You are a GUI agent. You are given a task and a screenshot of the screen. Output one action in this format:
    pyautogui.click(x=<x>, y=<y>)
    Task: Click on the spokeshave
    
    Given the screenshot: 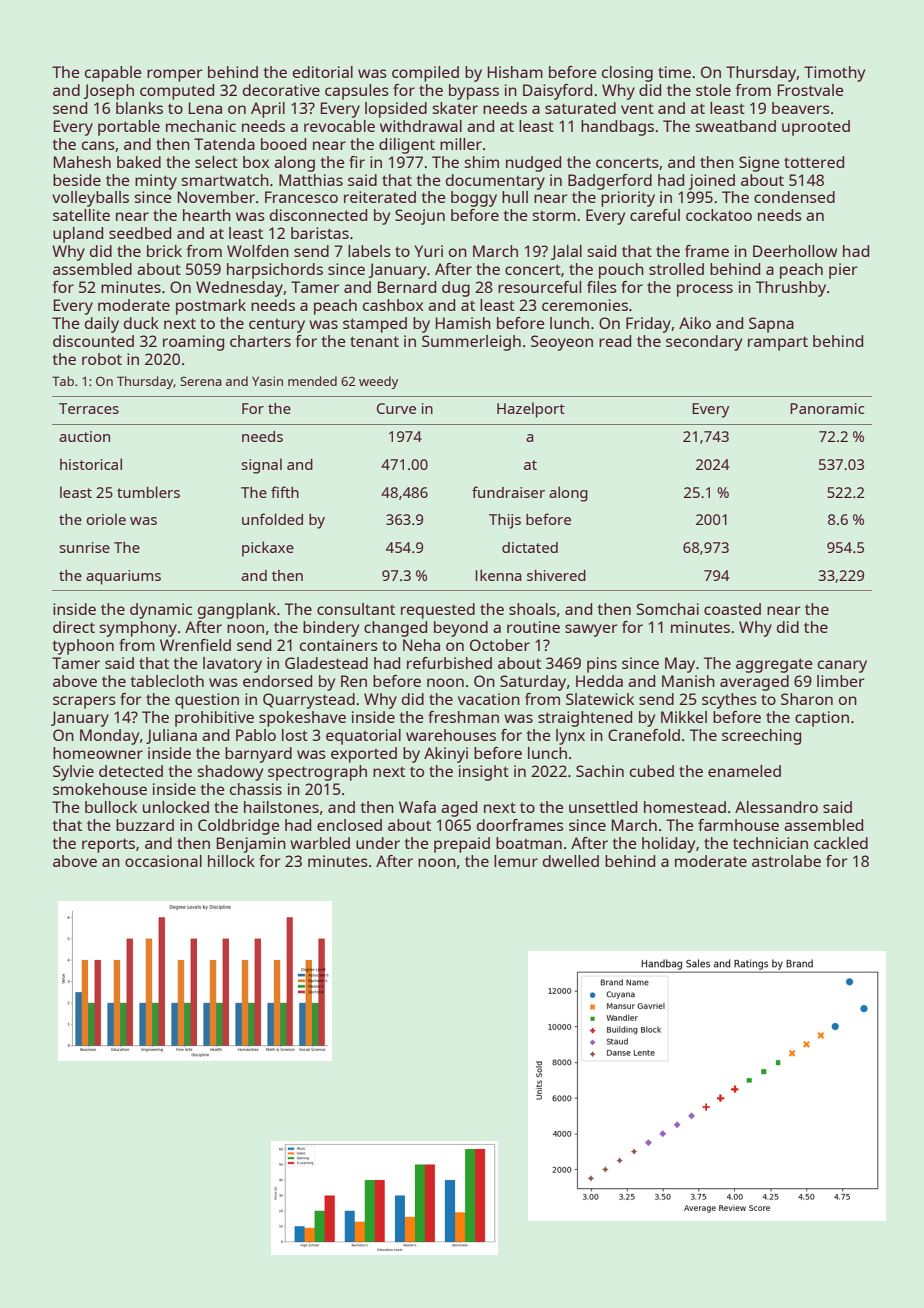 What is the action you would take?
    pyautogui.click(x=302, y=719)
